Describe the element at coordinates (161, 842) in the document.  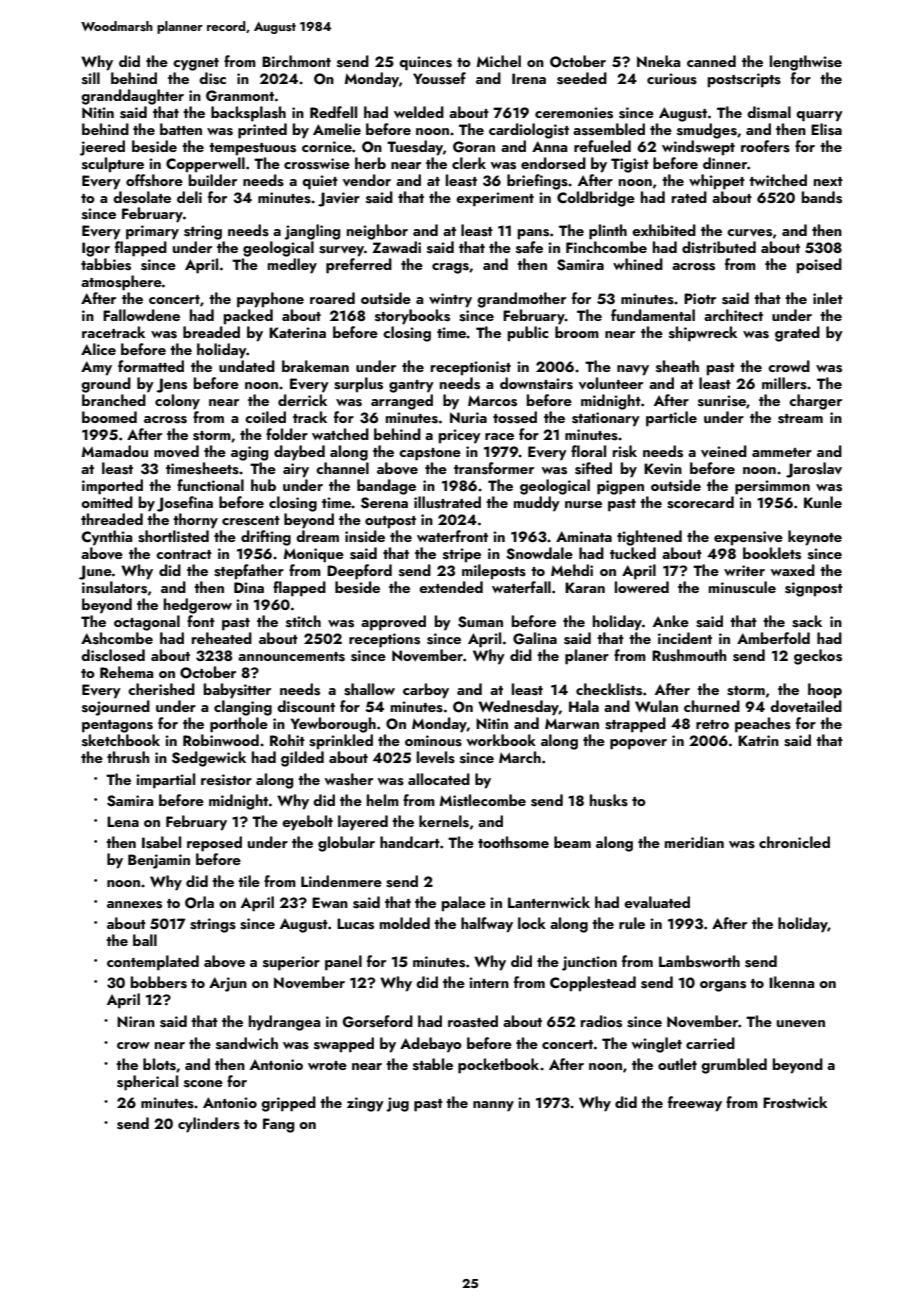
I see `Isabel` at that location.
